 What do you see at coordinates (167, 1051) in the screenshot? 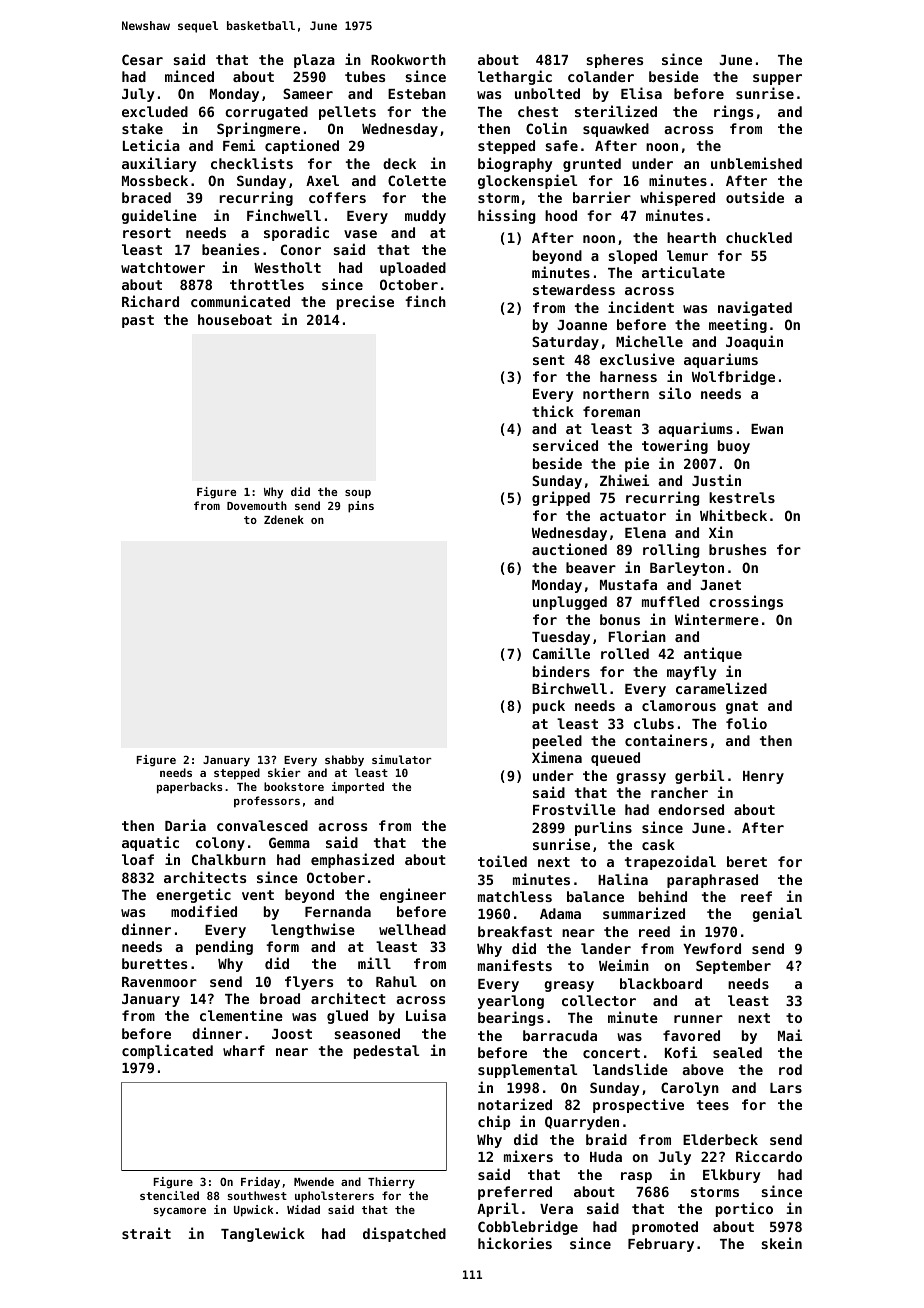
I see `complicated` at bounding box center [167, 1051].
